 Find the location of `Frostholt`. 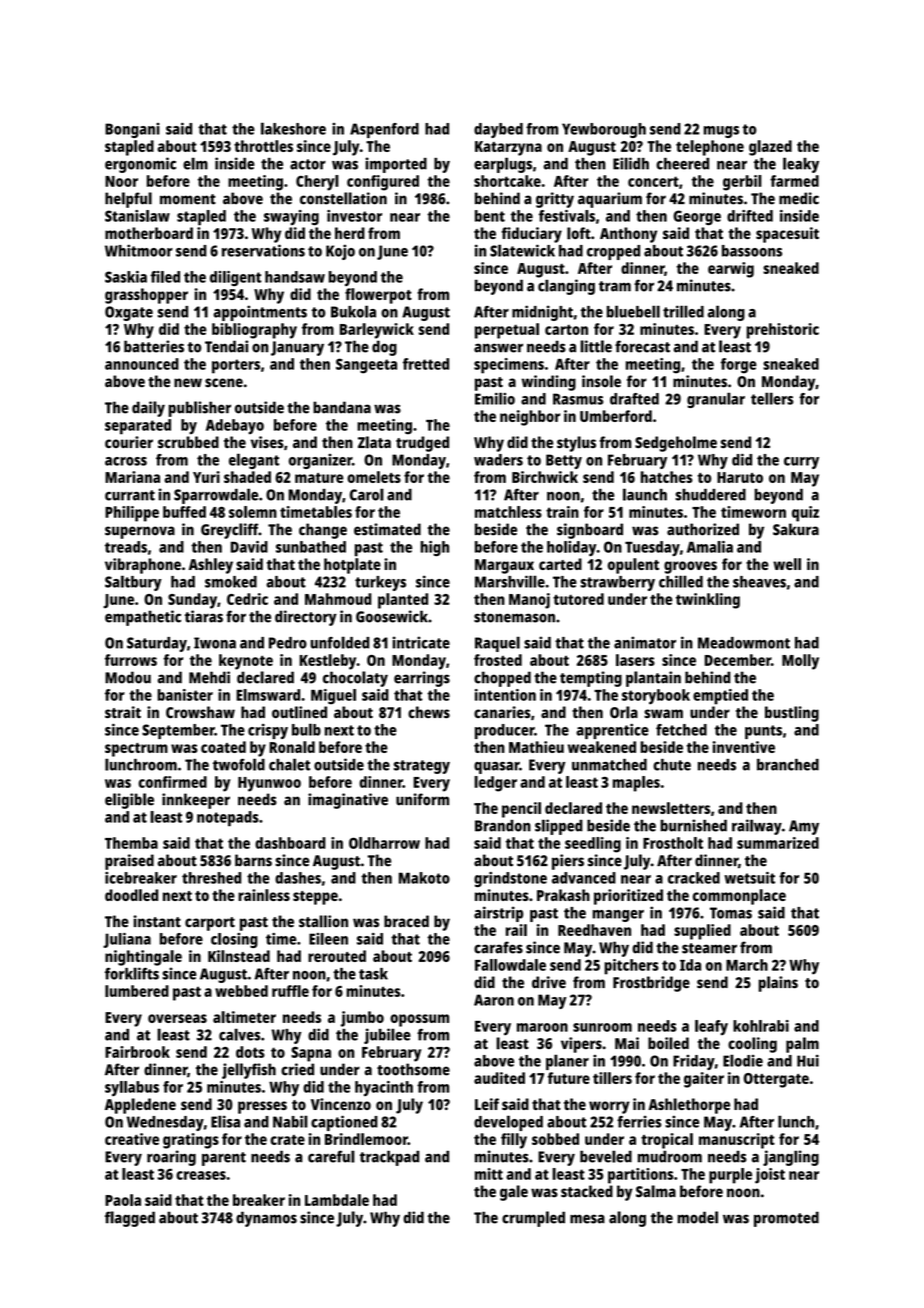

Frostholt is located at coordinates (673, 843).
